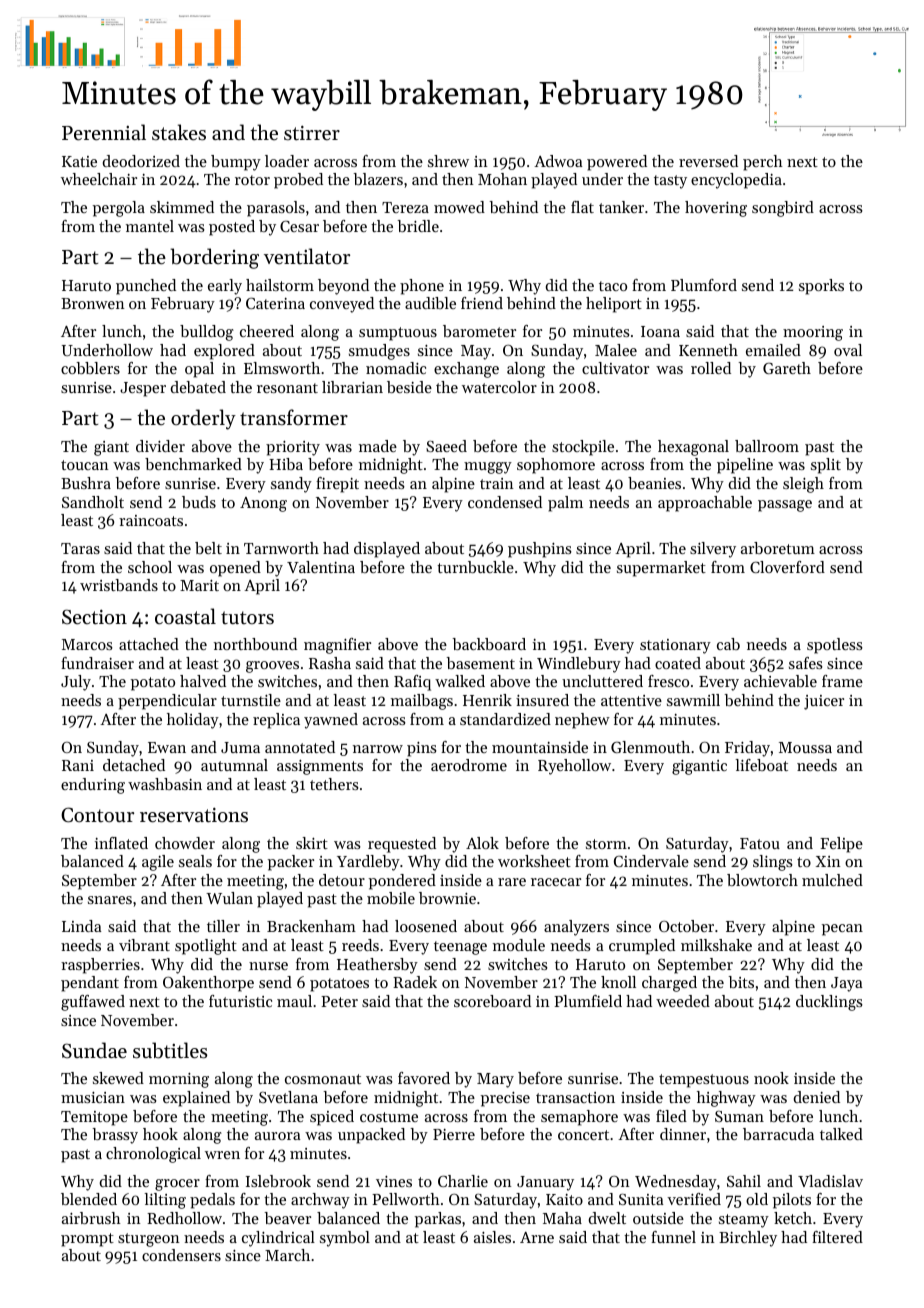 Image resolution: width=924 pixels, height=1308 pixels. What do you see at coordinates (110, 900) in the screenshot?
I see `snares` at bounding box center [110, 900].
